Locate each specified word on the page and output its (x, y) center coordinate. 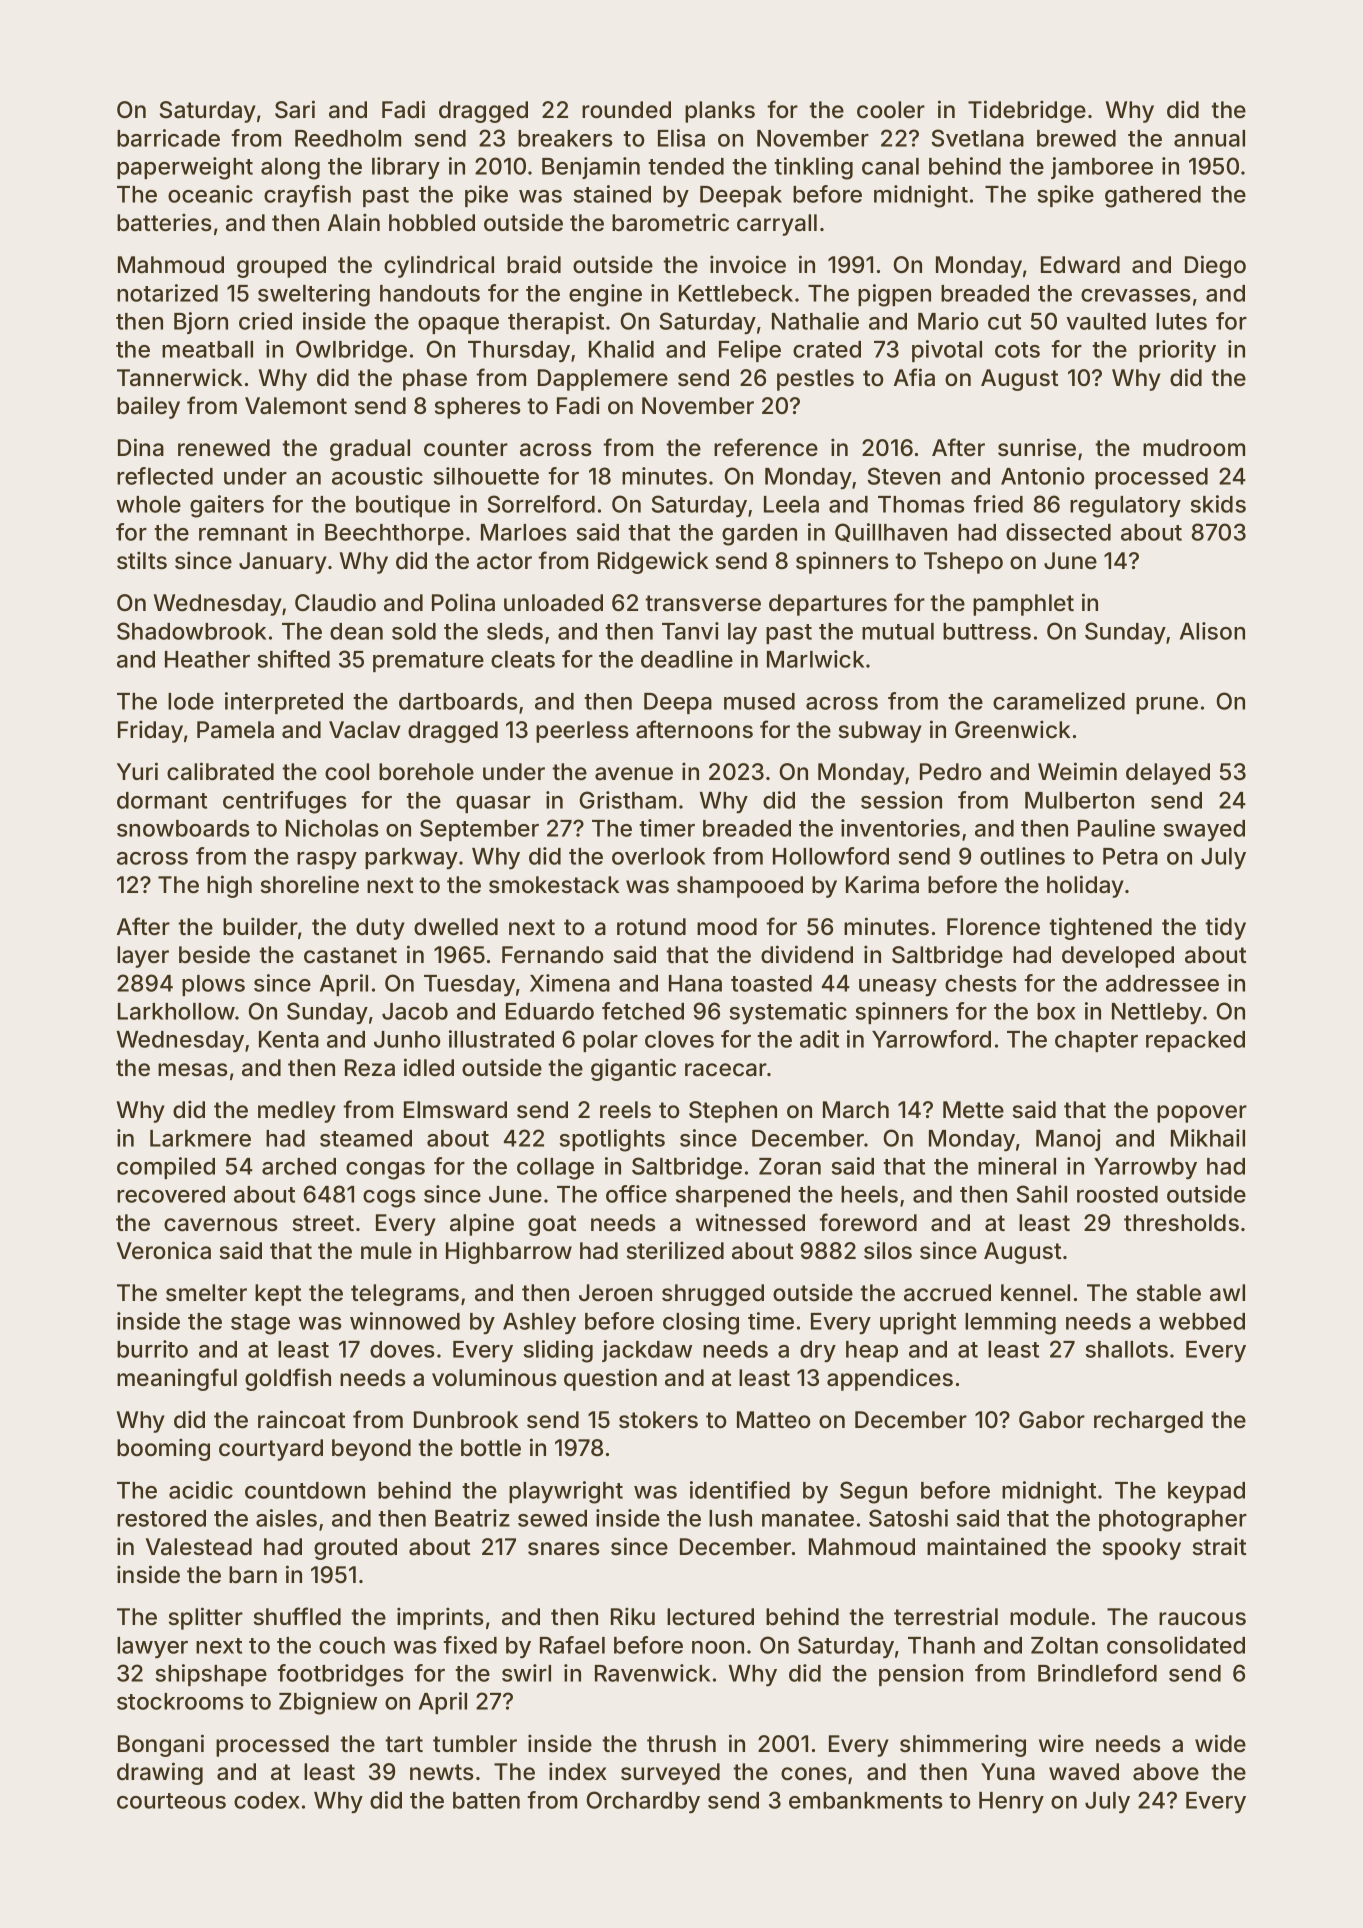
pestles (815, 380)
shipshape (211, 1675)
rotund (651, 926)
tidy (1225, 928)
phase (435, 380)
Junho (407, 1039)
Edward (1080, 265)
